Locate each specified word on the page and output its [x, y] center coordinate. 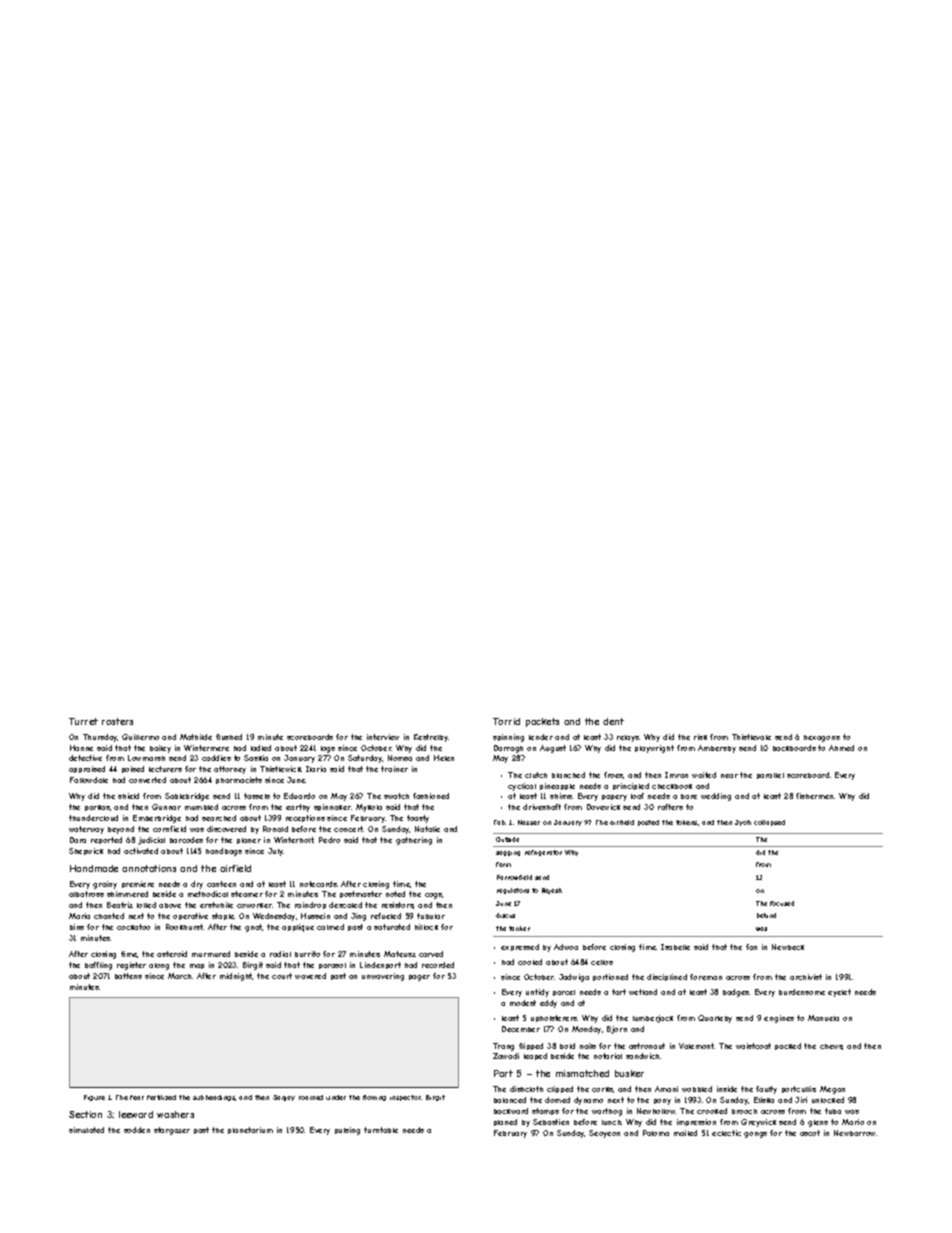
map [197, 966]
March [179, 976]
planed [505, 1122]
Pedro [329, 840]
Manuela [823, 1018]
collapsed [769, 823]
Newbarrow [854, 1133]
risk [700, 737]
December [521, 1029]
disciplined [667, 977]
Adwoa [566, 947]
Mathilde [196, 737]
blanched [568, 775]
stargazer [172, 1131]
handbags [224, 852]
